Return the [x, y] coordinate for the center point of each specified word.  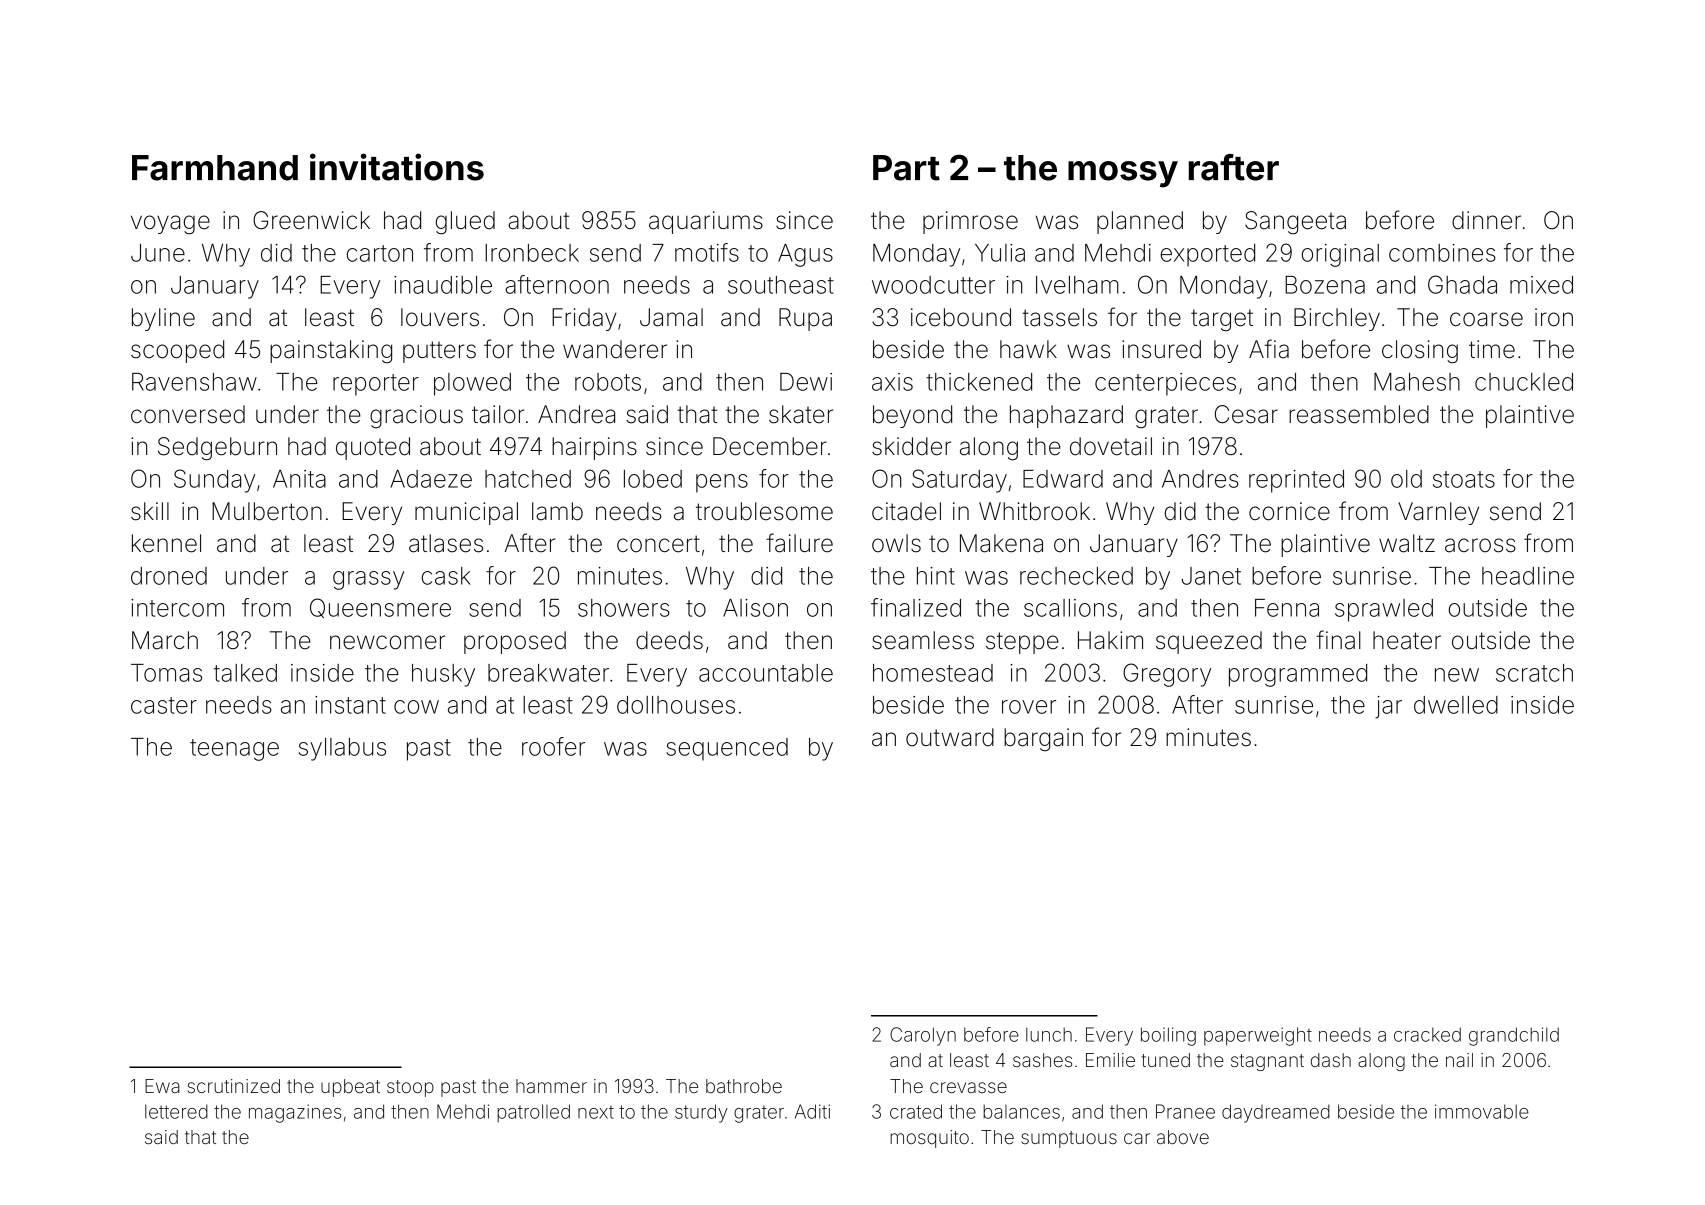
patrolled [533, 1113]
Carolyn [923, 1036]
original [1340, 255]
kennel [166, 543]
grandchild [1514, 1036]
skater [801, 414]
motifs [707, 252]
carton [380, 253]
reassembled [1359, 414]
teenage [234, 750]
